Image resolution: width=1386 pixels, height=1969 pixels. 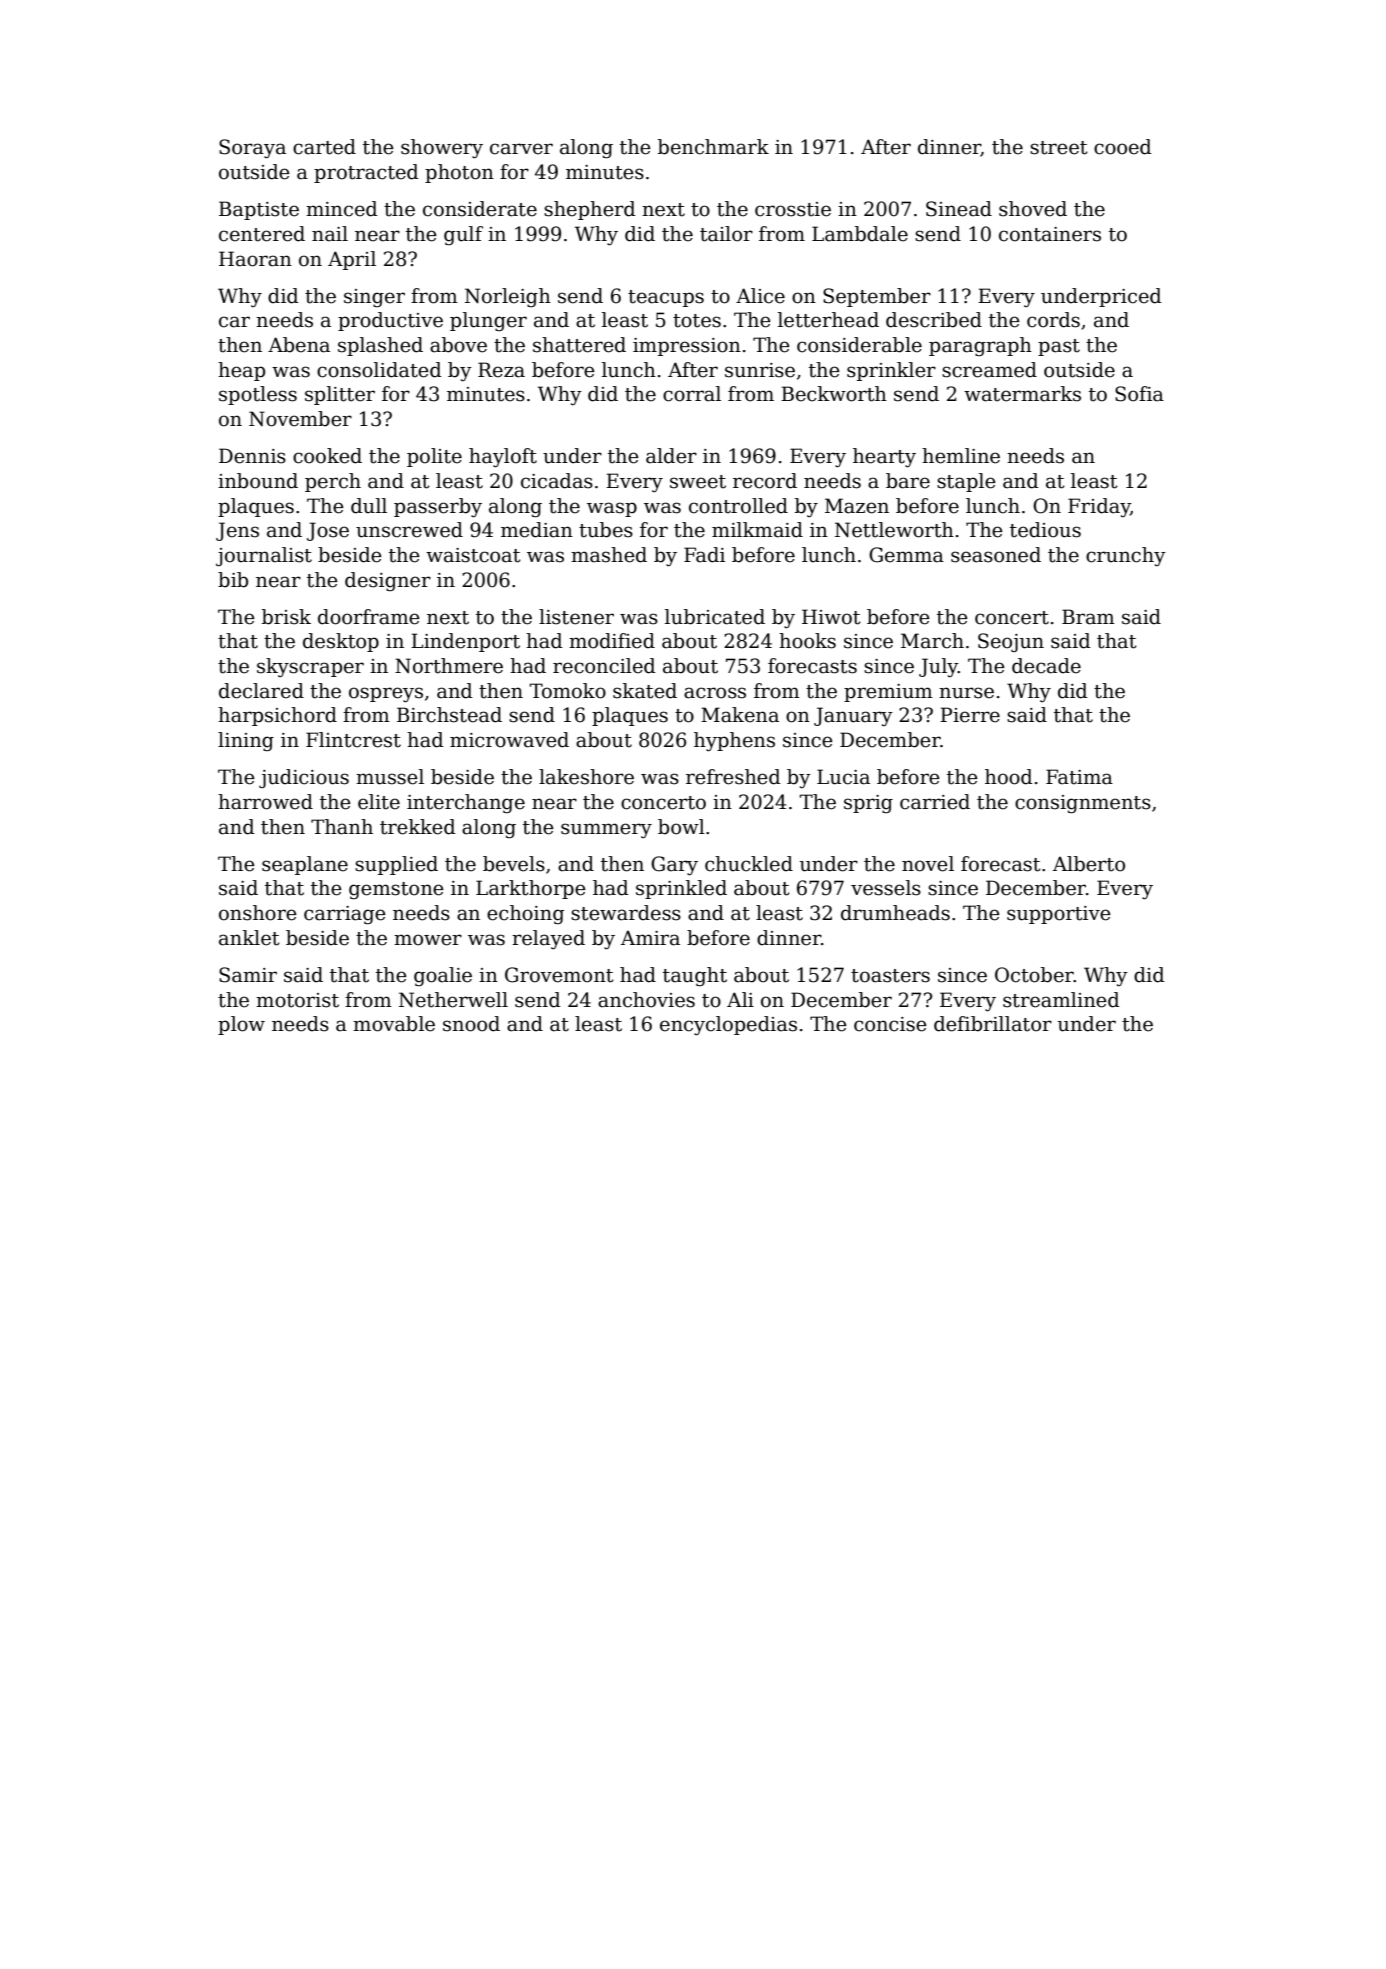 What do you see at coordinates (713, 147) in the screenshot?
I see `benchmark` at bounding box center [713, 147].
